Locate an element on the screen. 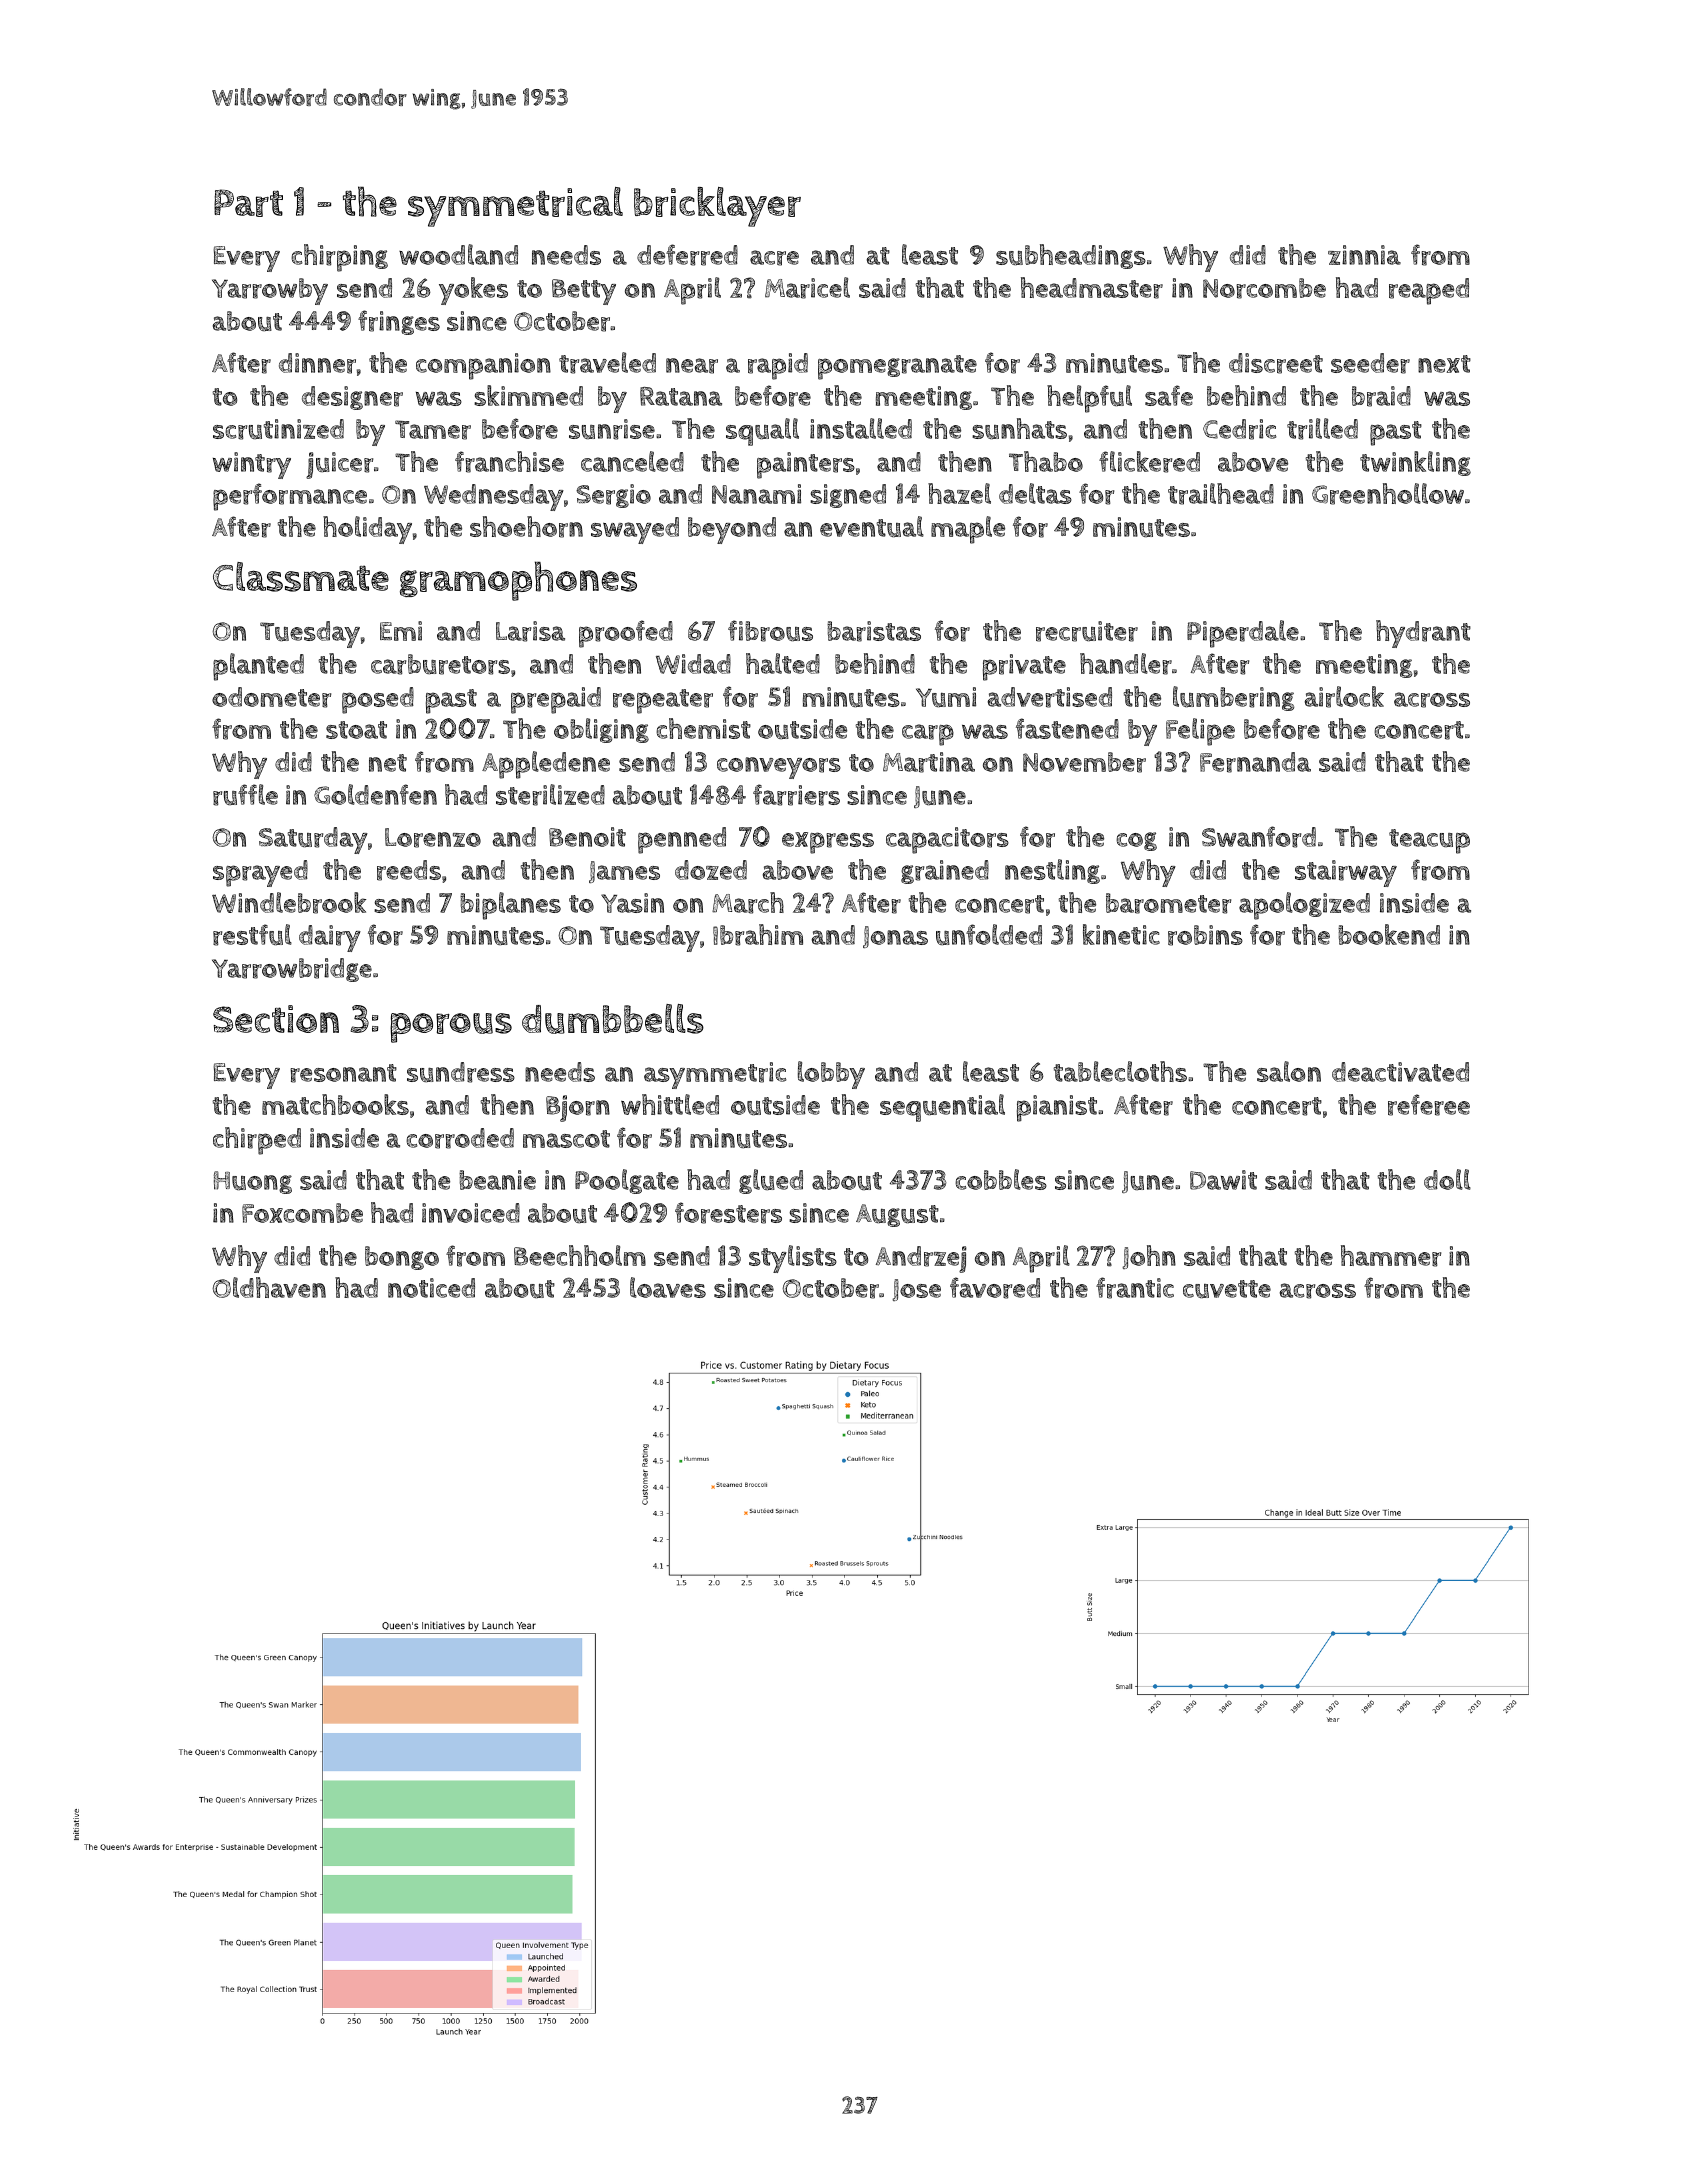 The width and height of the screenshot is (1683, 2178). fibrous is located at coordinates (770, 631).
